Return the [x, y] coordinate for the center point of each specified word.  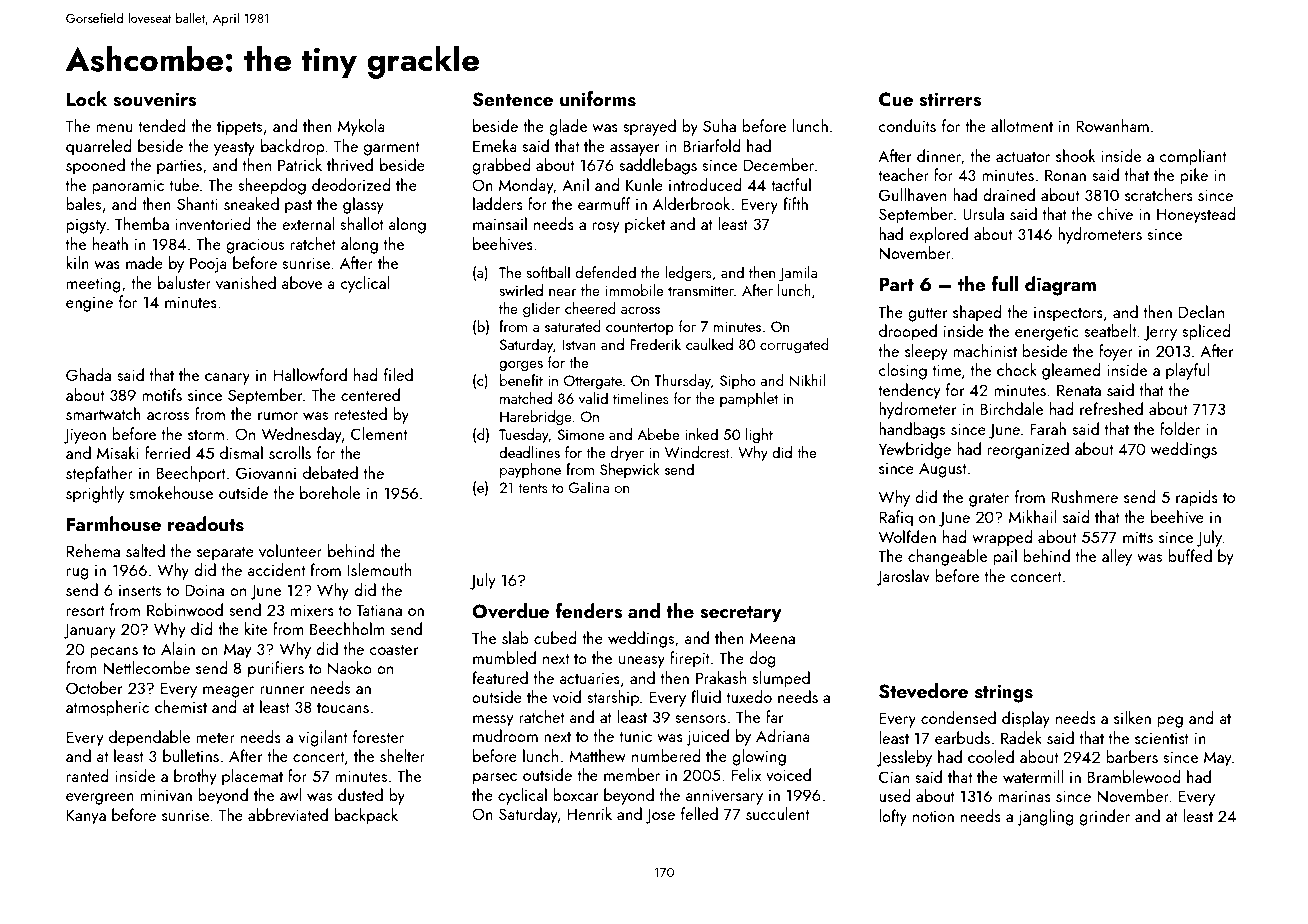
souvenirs [155, 99]
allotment [1022, 125]
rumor [278, 416]
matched [526, 398]
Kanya [86, 817]
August [942, 470]
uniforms [598, 99]
